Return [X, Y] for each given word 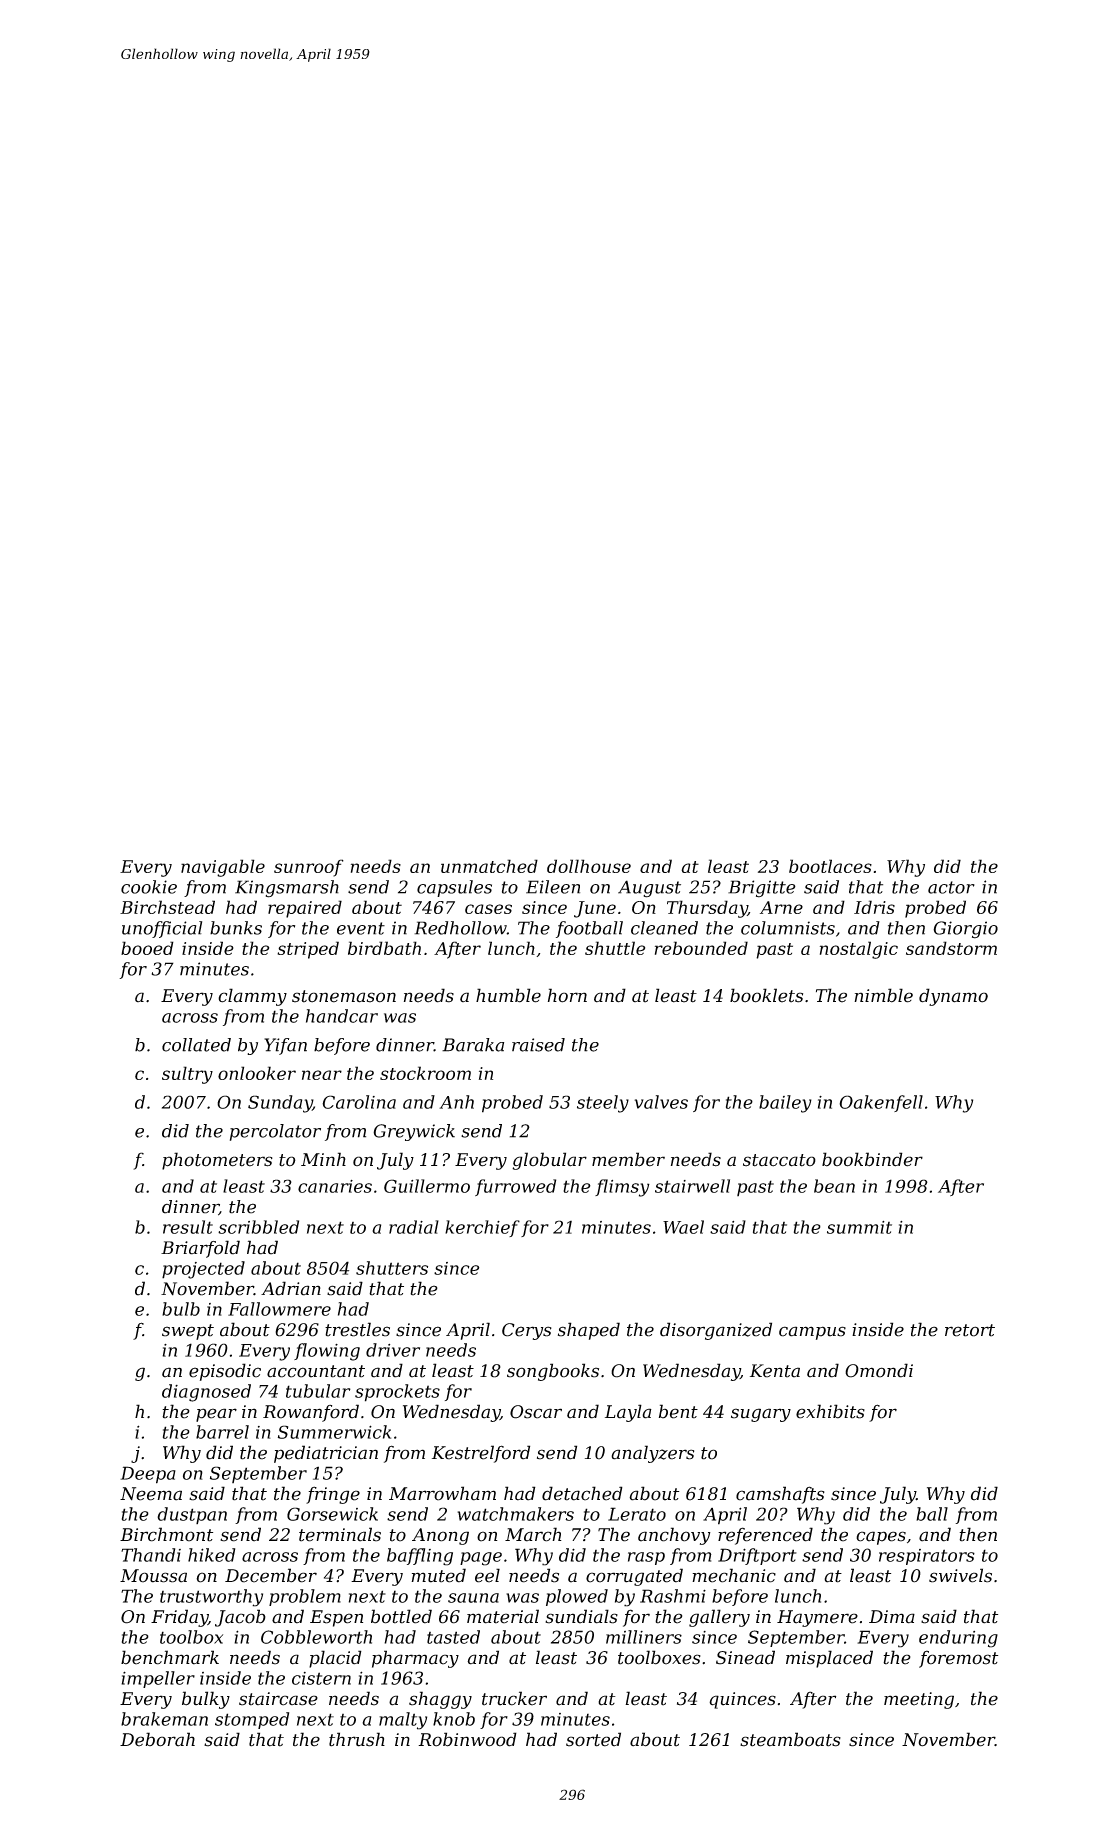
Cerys [527, 1331]
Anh [456, 1102]
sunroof [309, 868]
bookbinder [872, 1159]
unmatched [489, 866]
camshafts [780, 1495]
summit [859, 1227]
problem [305, 1597]
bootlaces [830, 866]
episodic [225, 1372]
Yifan [285, 1046]
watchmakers [515, 1514]
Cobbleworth [316, 1637]
